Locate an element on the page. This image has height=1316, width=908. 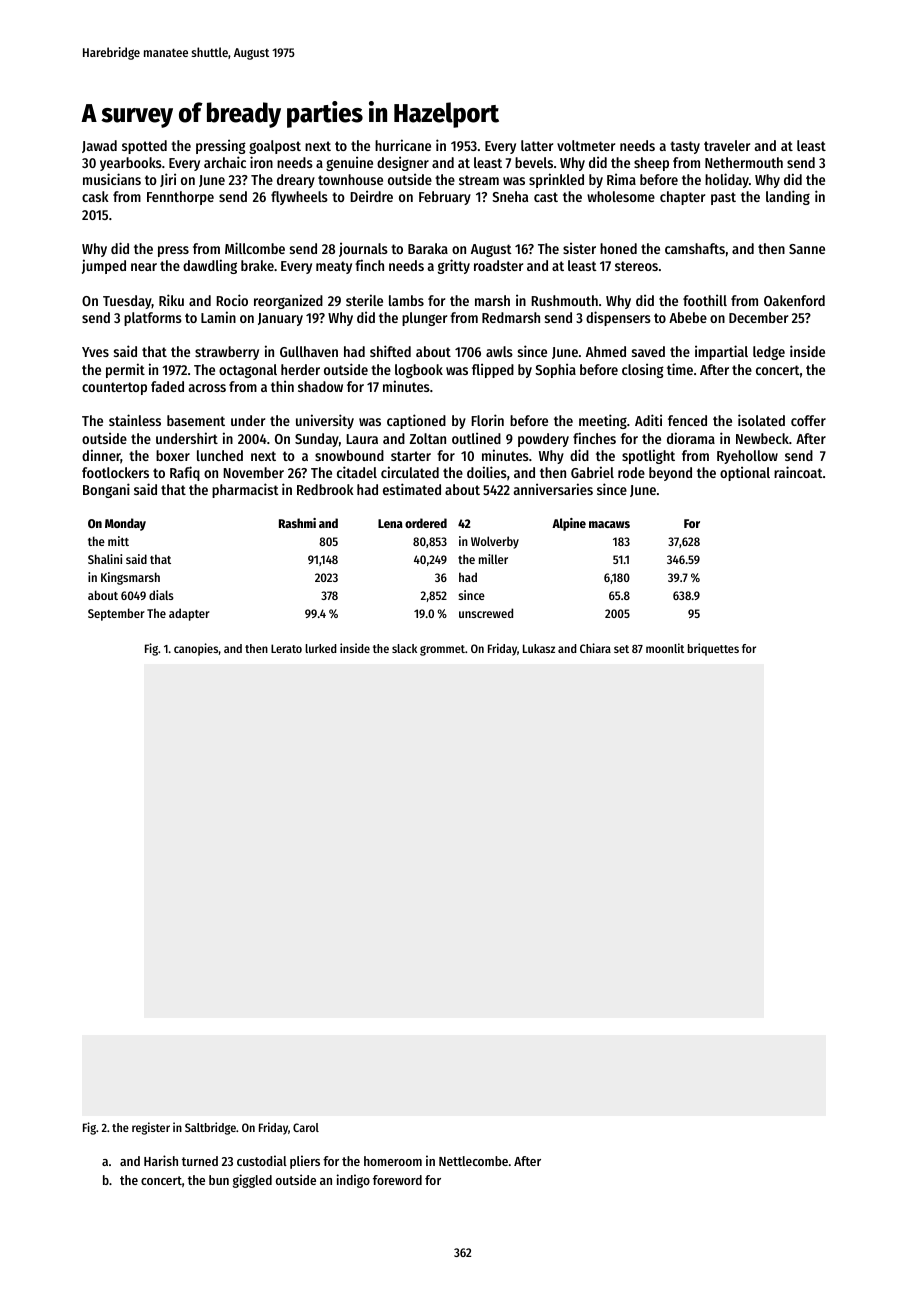
Nettlecombe is located at coordinates (473, 1161).
